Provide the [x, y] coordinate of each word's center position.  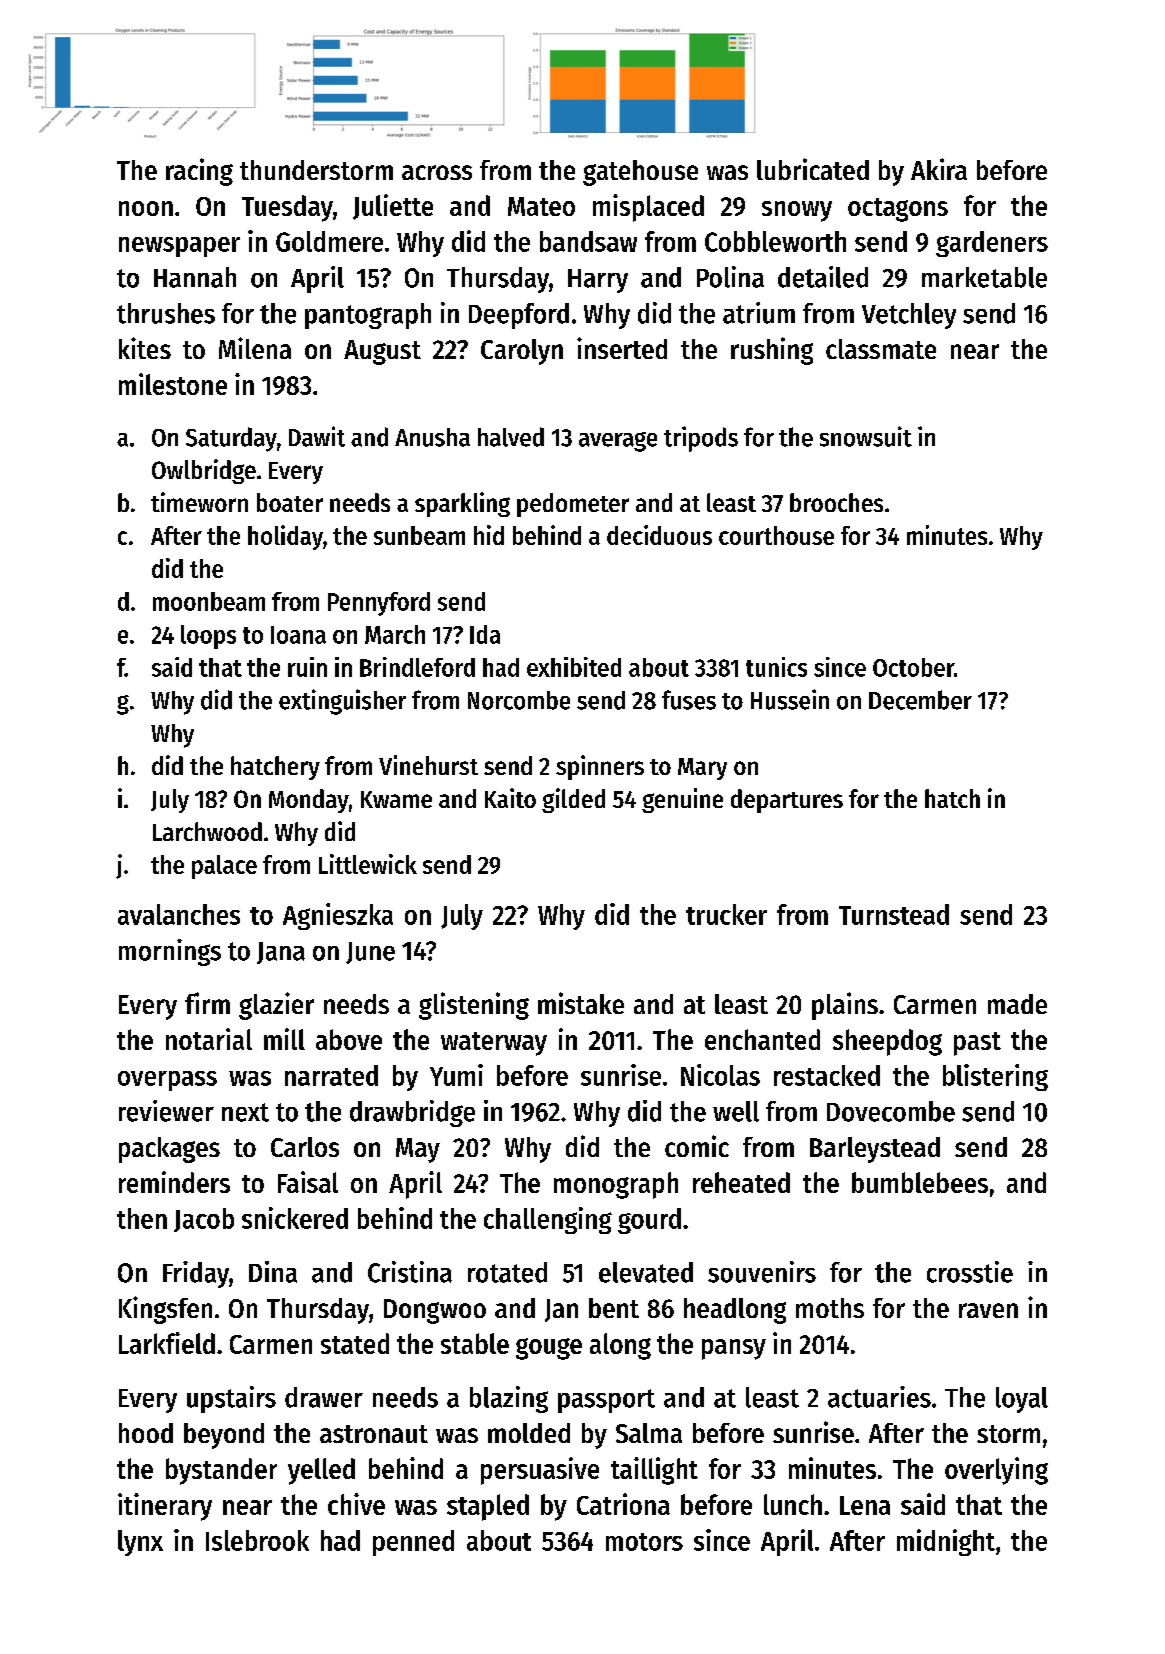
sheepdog [887, 1042]
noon [146, 208]
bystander [221, 1471]
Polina [730, 277]
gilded [573, 800]
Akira [939, 169]
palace [224, 867]
